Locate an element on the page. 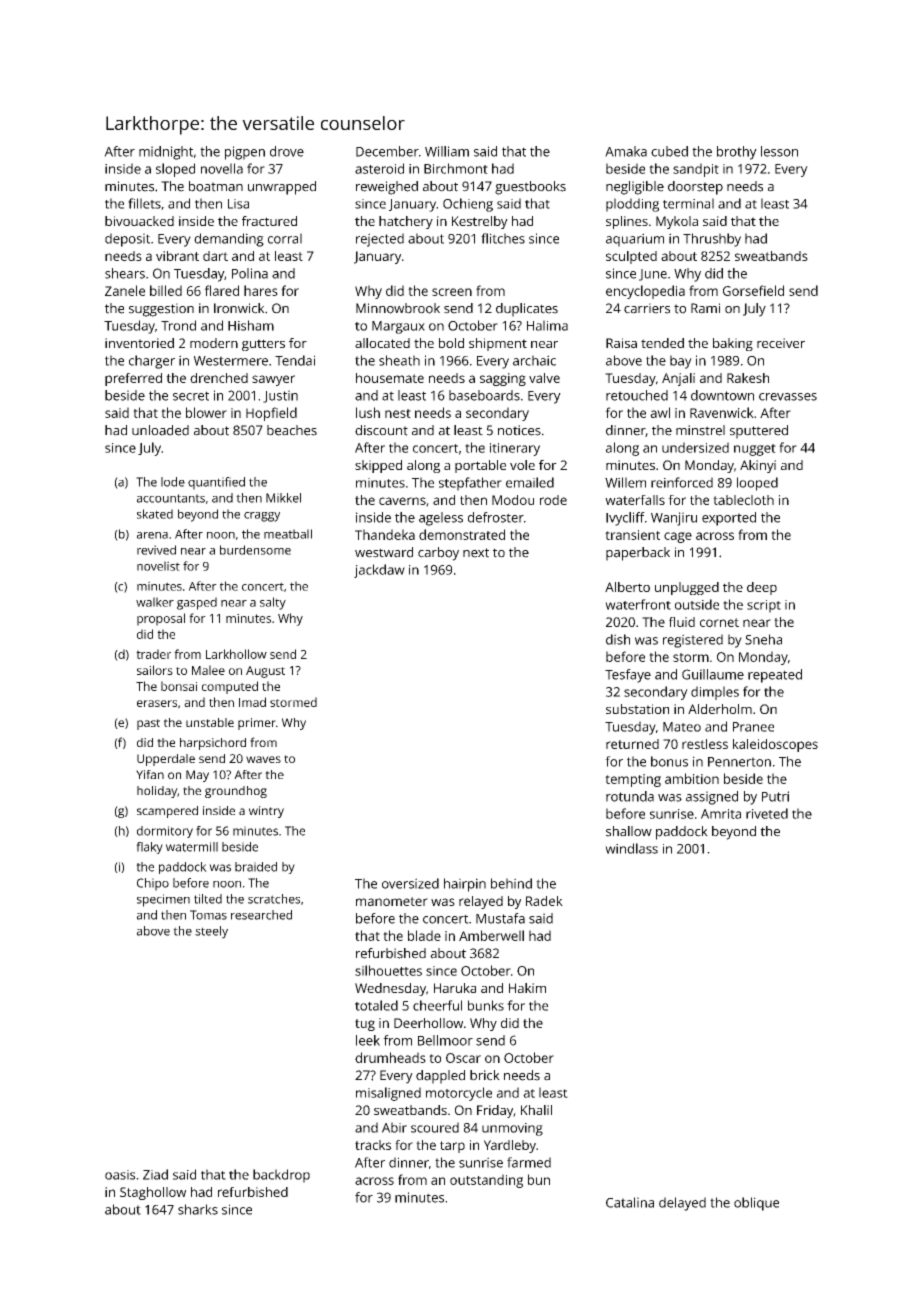 The height and width of the image is (1308, 924). William is located at coordinates (447, 151).
